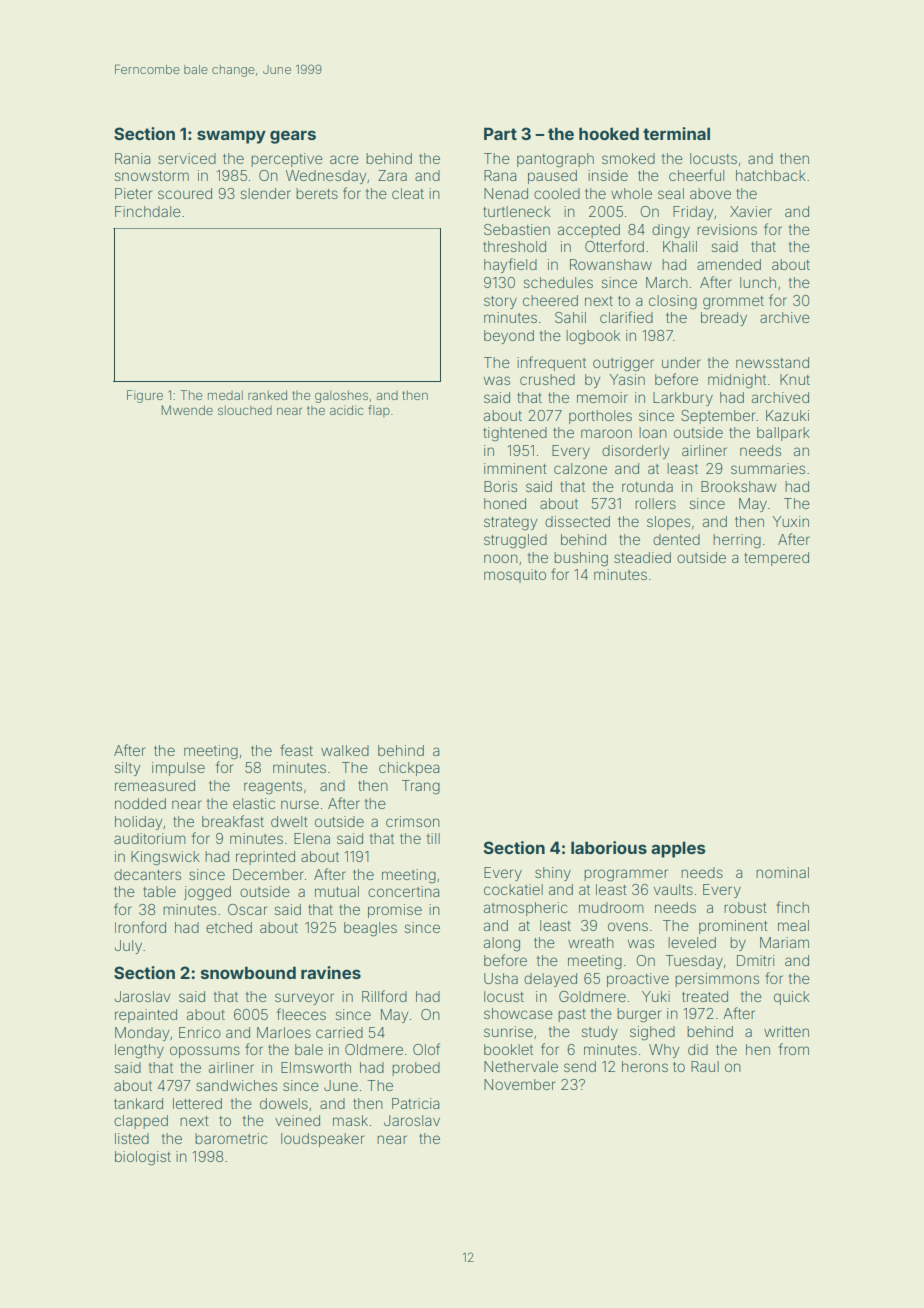  I want to click on laborious, so click(609, 847).
